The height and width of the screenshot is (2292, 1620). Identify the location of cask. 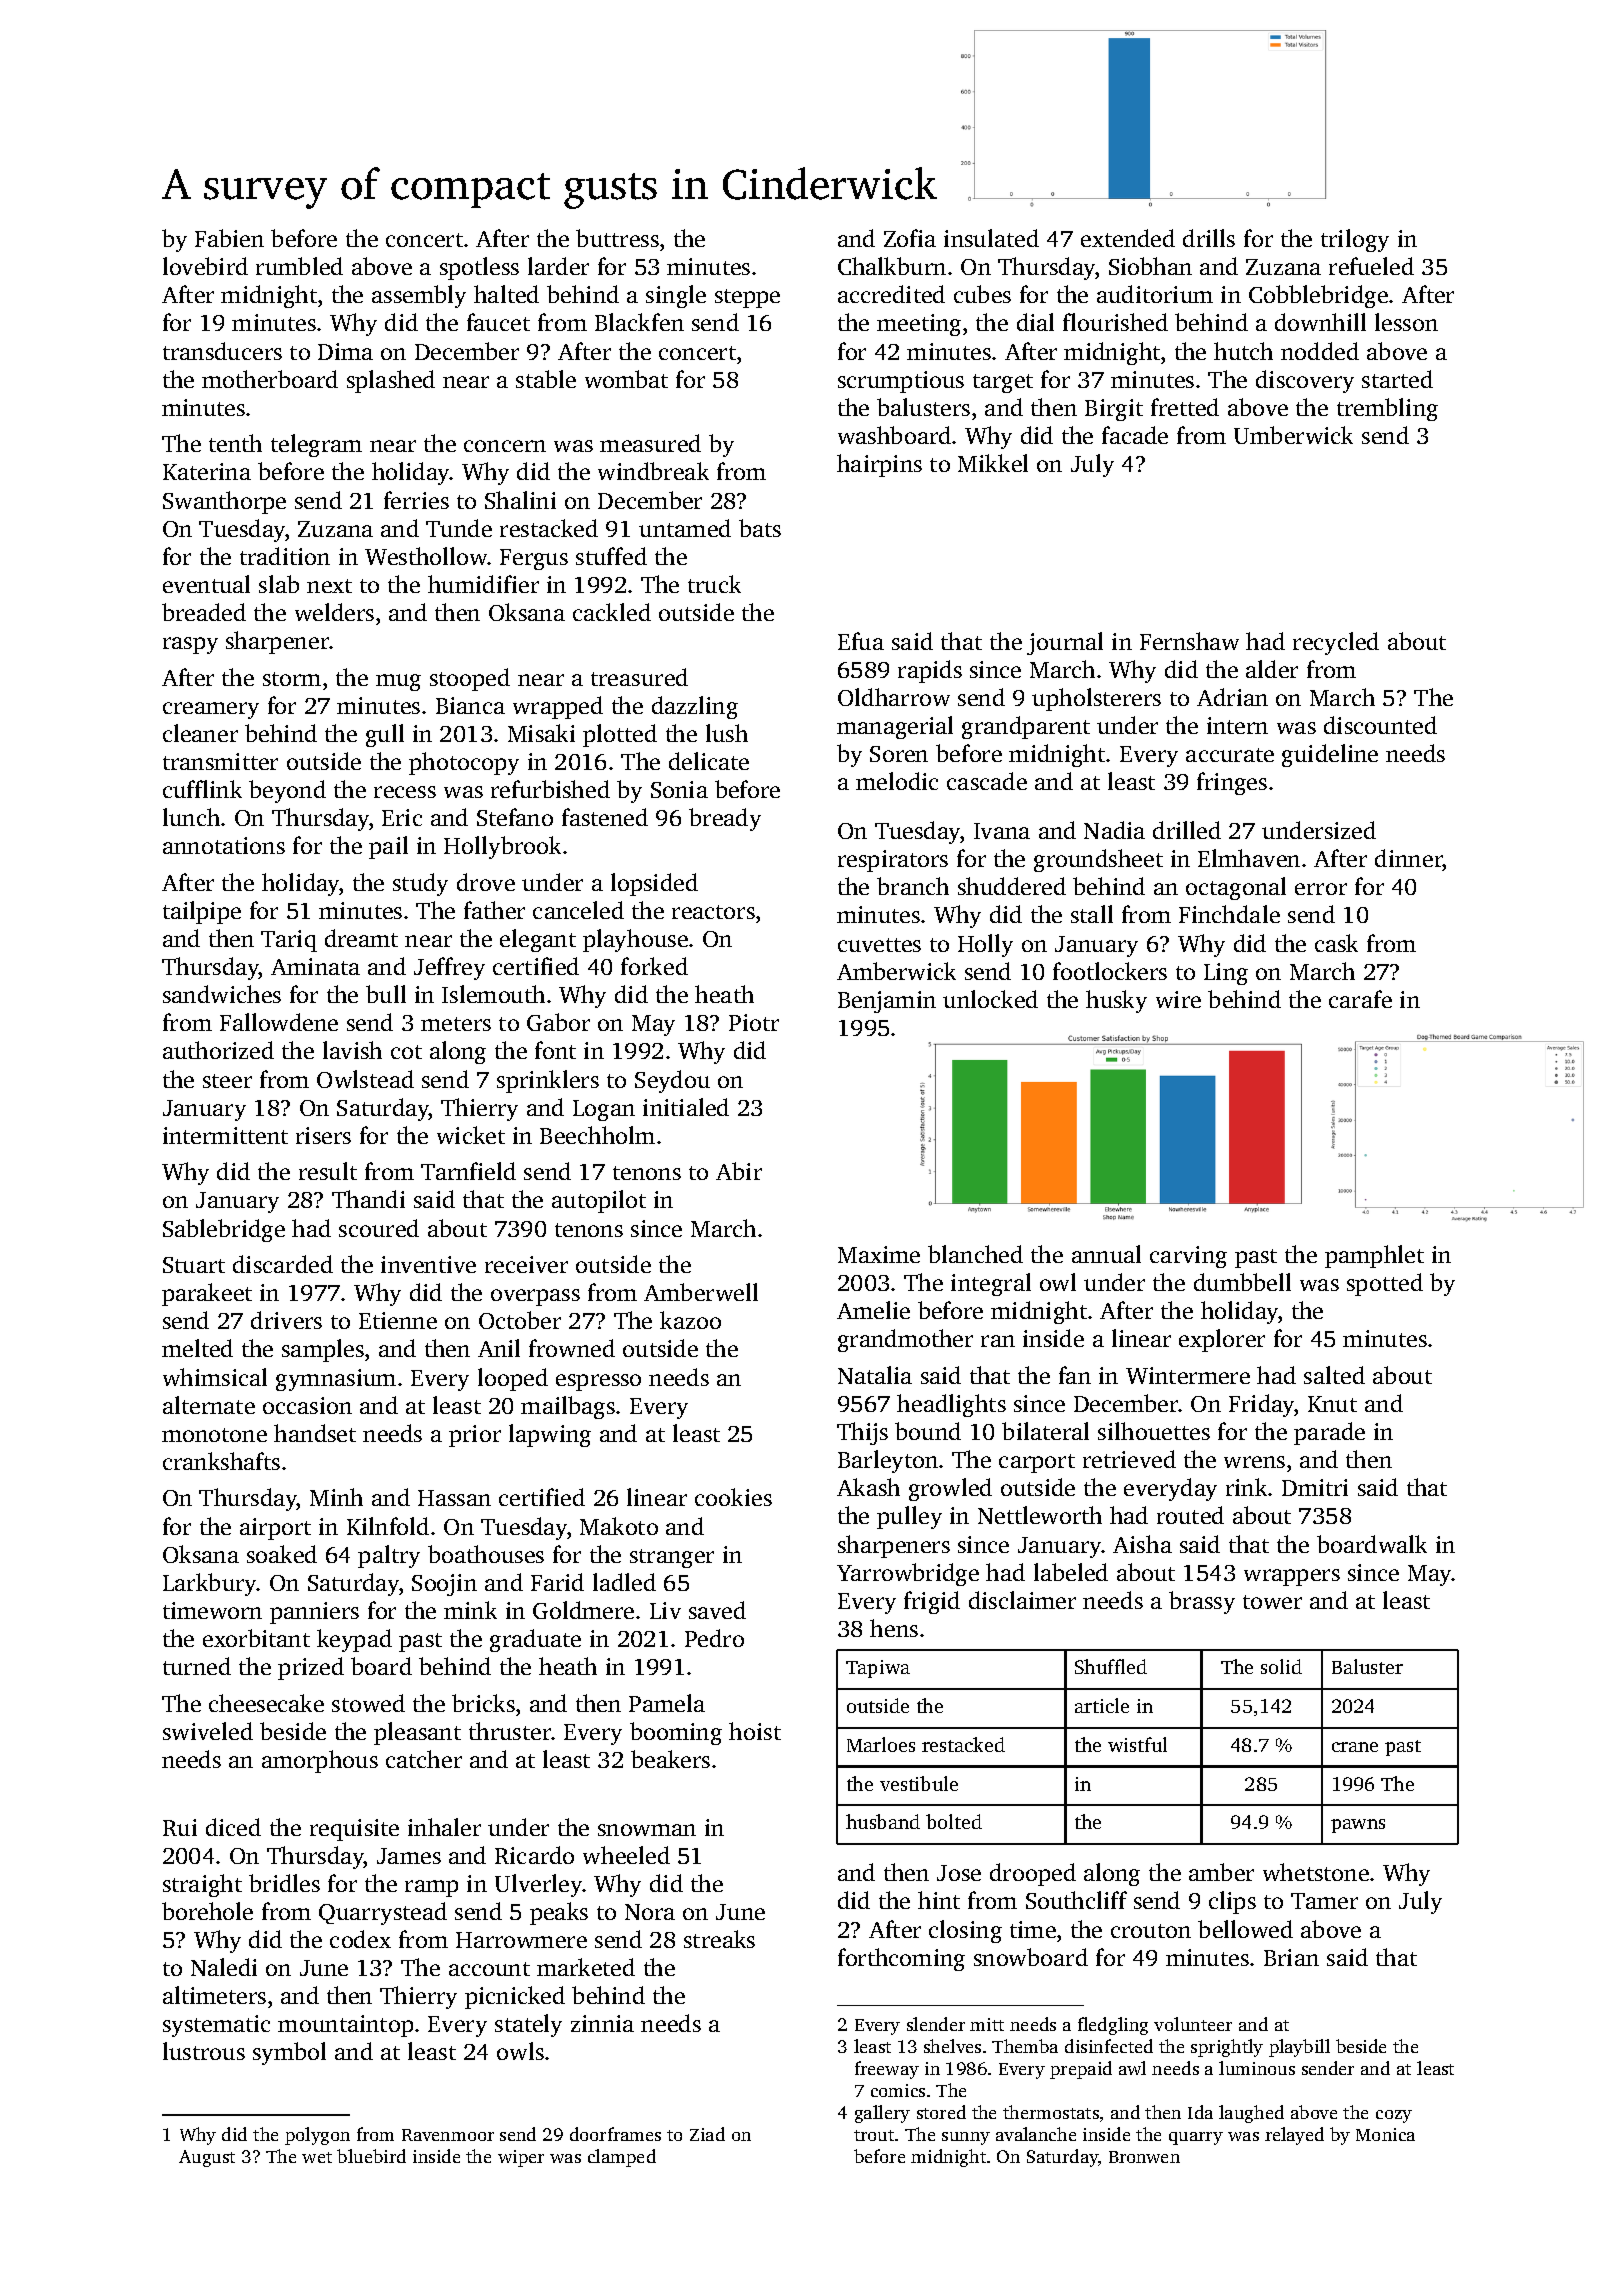
(1336, 943).
